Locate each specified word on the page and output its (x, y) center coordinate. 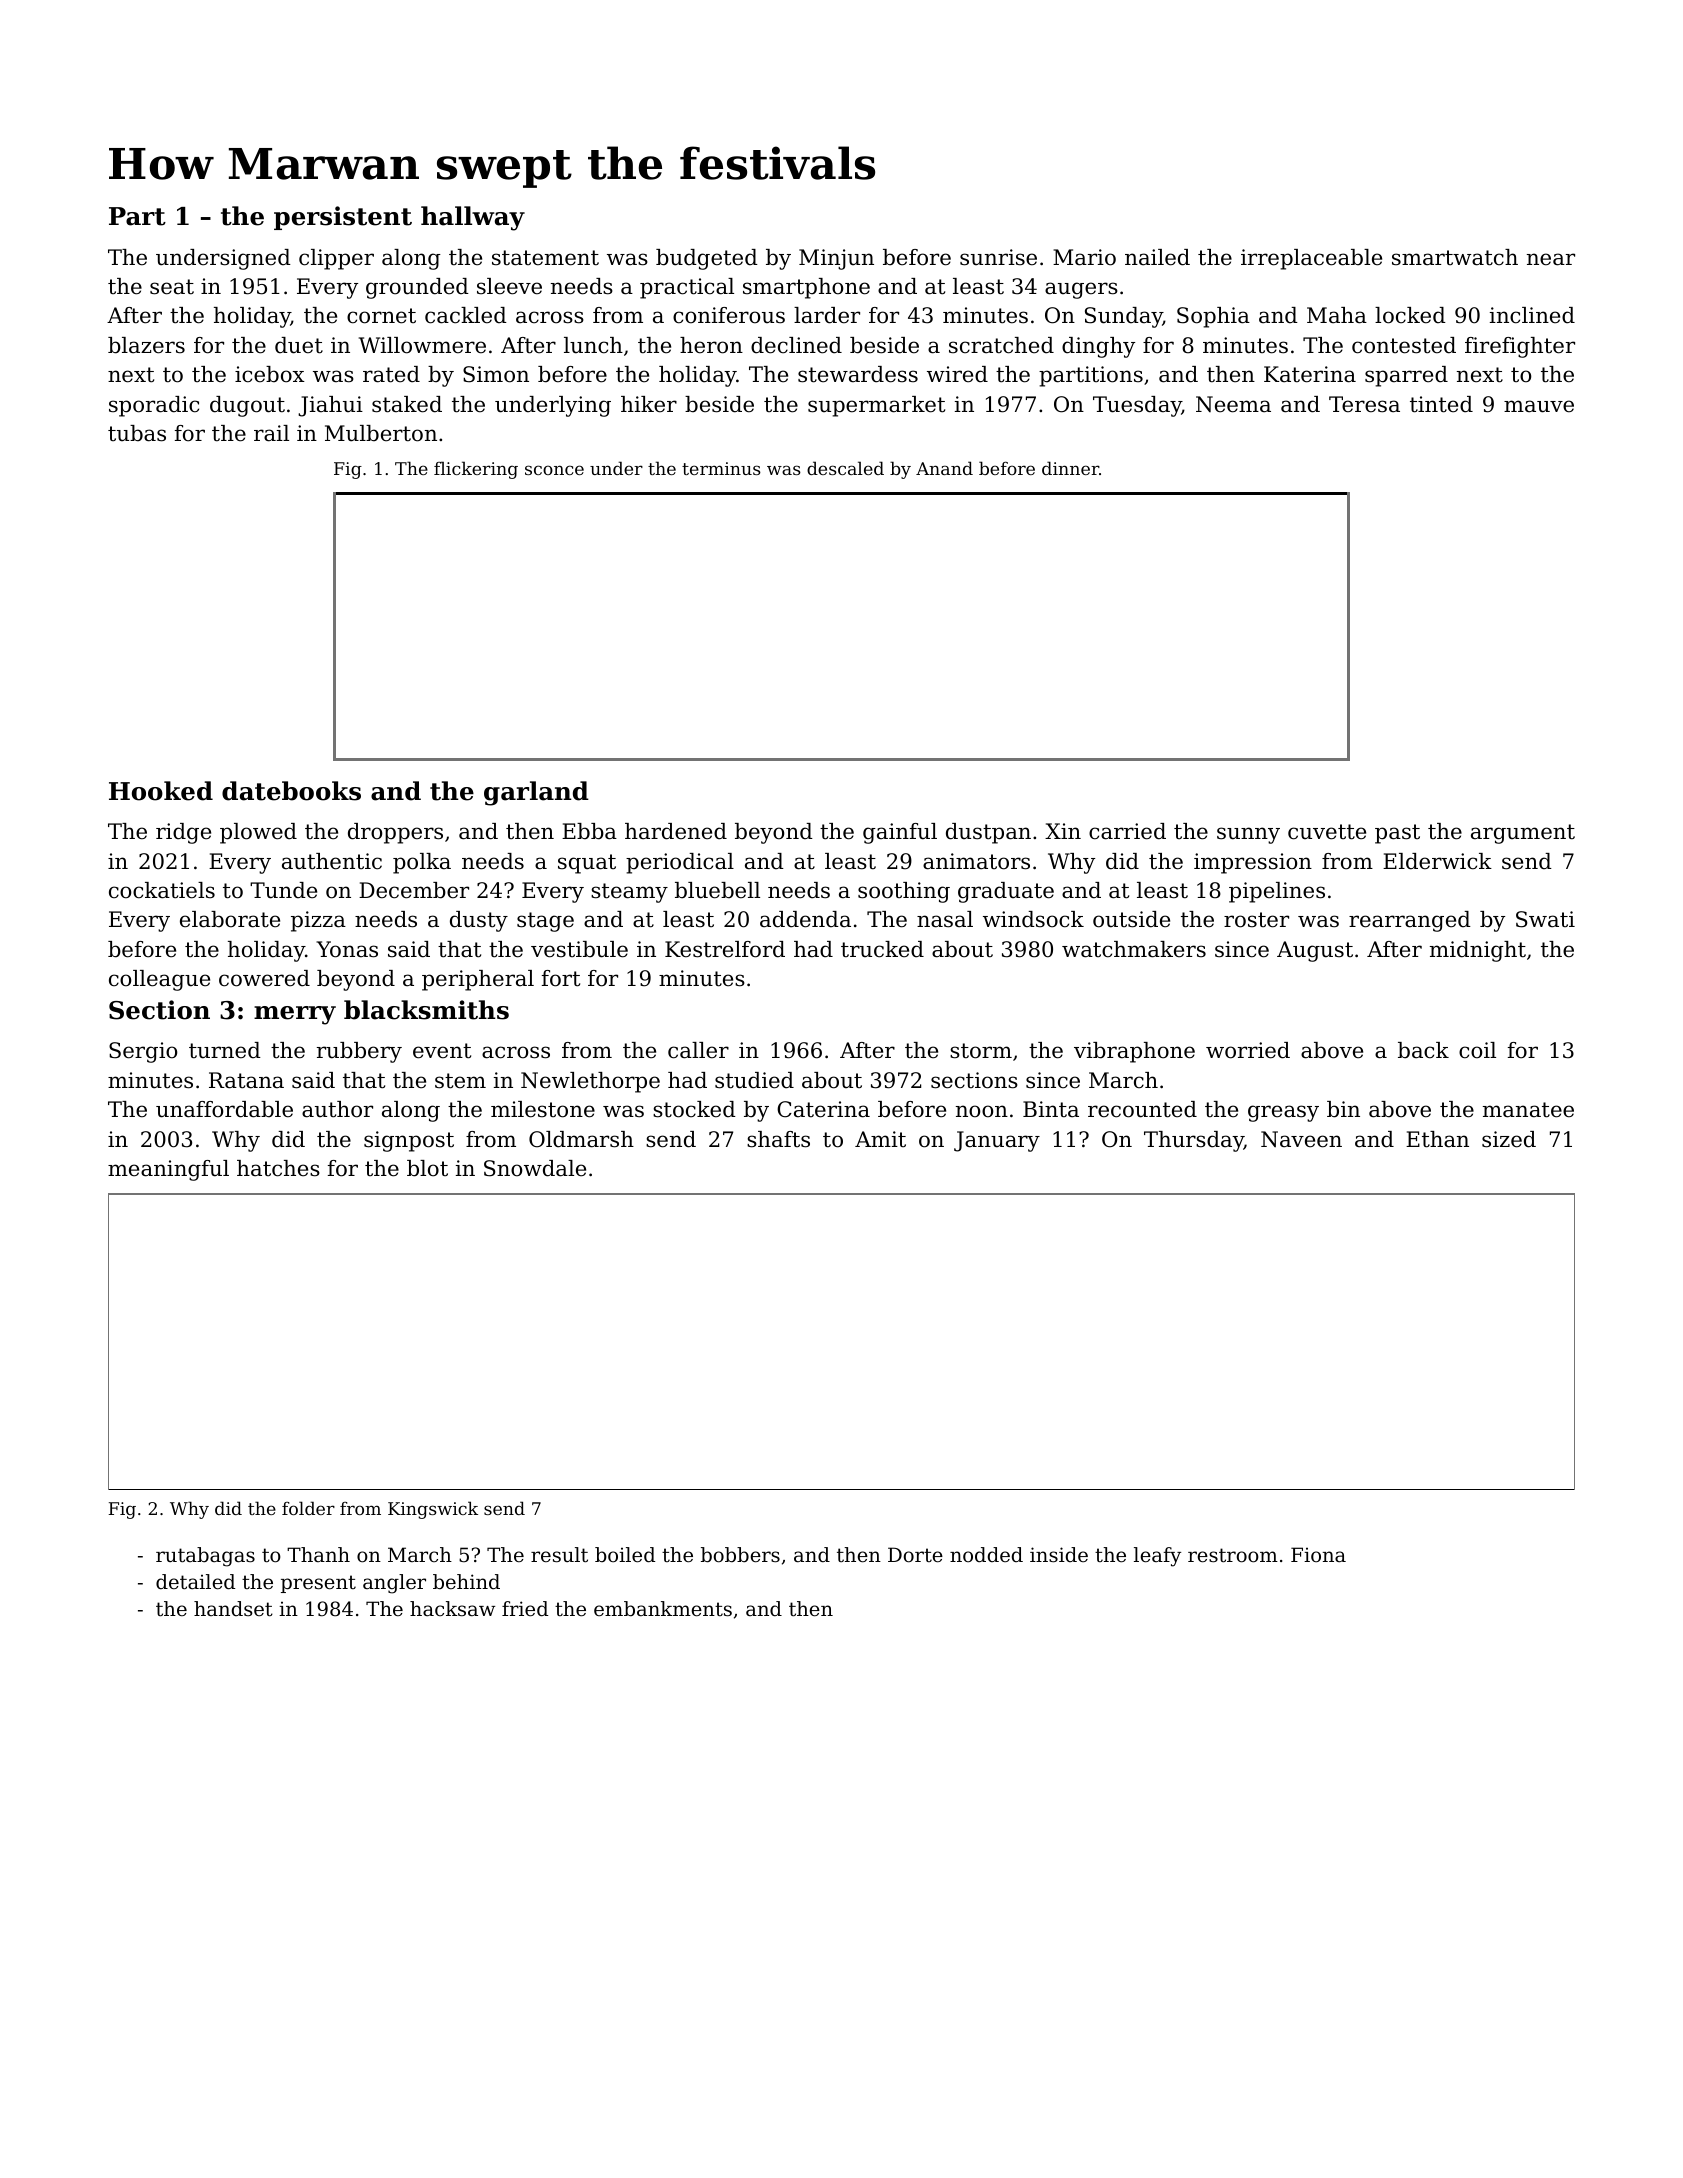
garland (536, 793)
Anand (944, 468)
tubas (137, 433)
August (1315, 951)
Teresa (1364, 404)
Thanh (318, 1554)
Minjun (836, 259)
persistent (343, 218)
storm (981, 1051)
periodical (680, 863)
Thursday (1194, 1141)
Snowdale (535, 1168)
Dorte (915, 1555)
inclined (1532, 315)
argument (1523, 834)
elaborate (230, 919)
